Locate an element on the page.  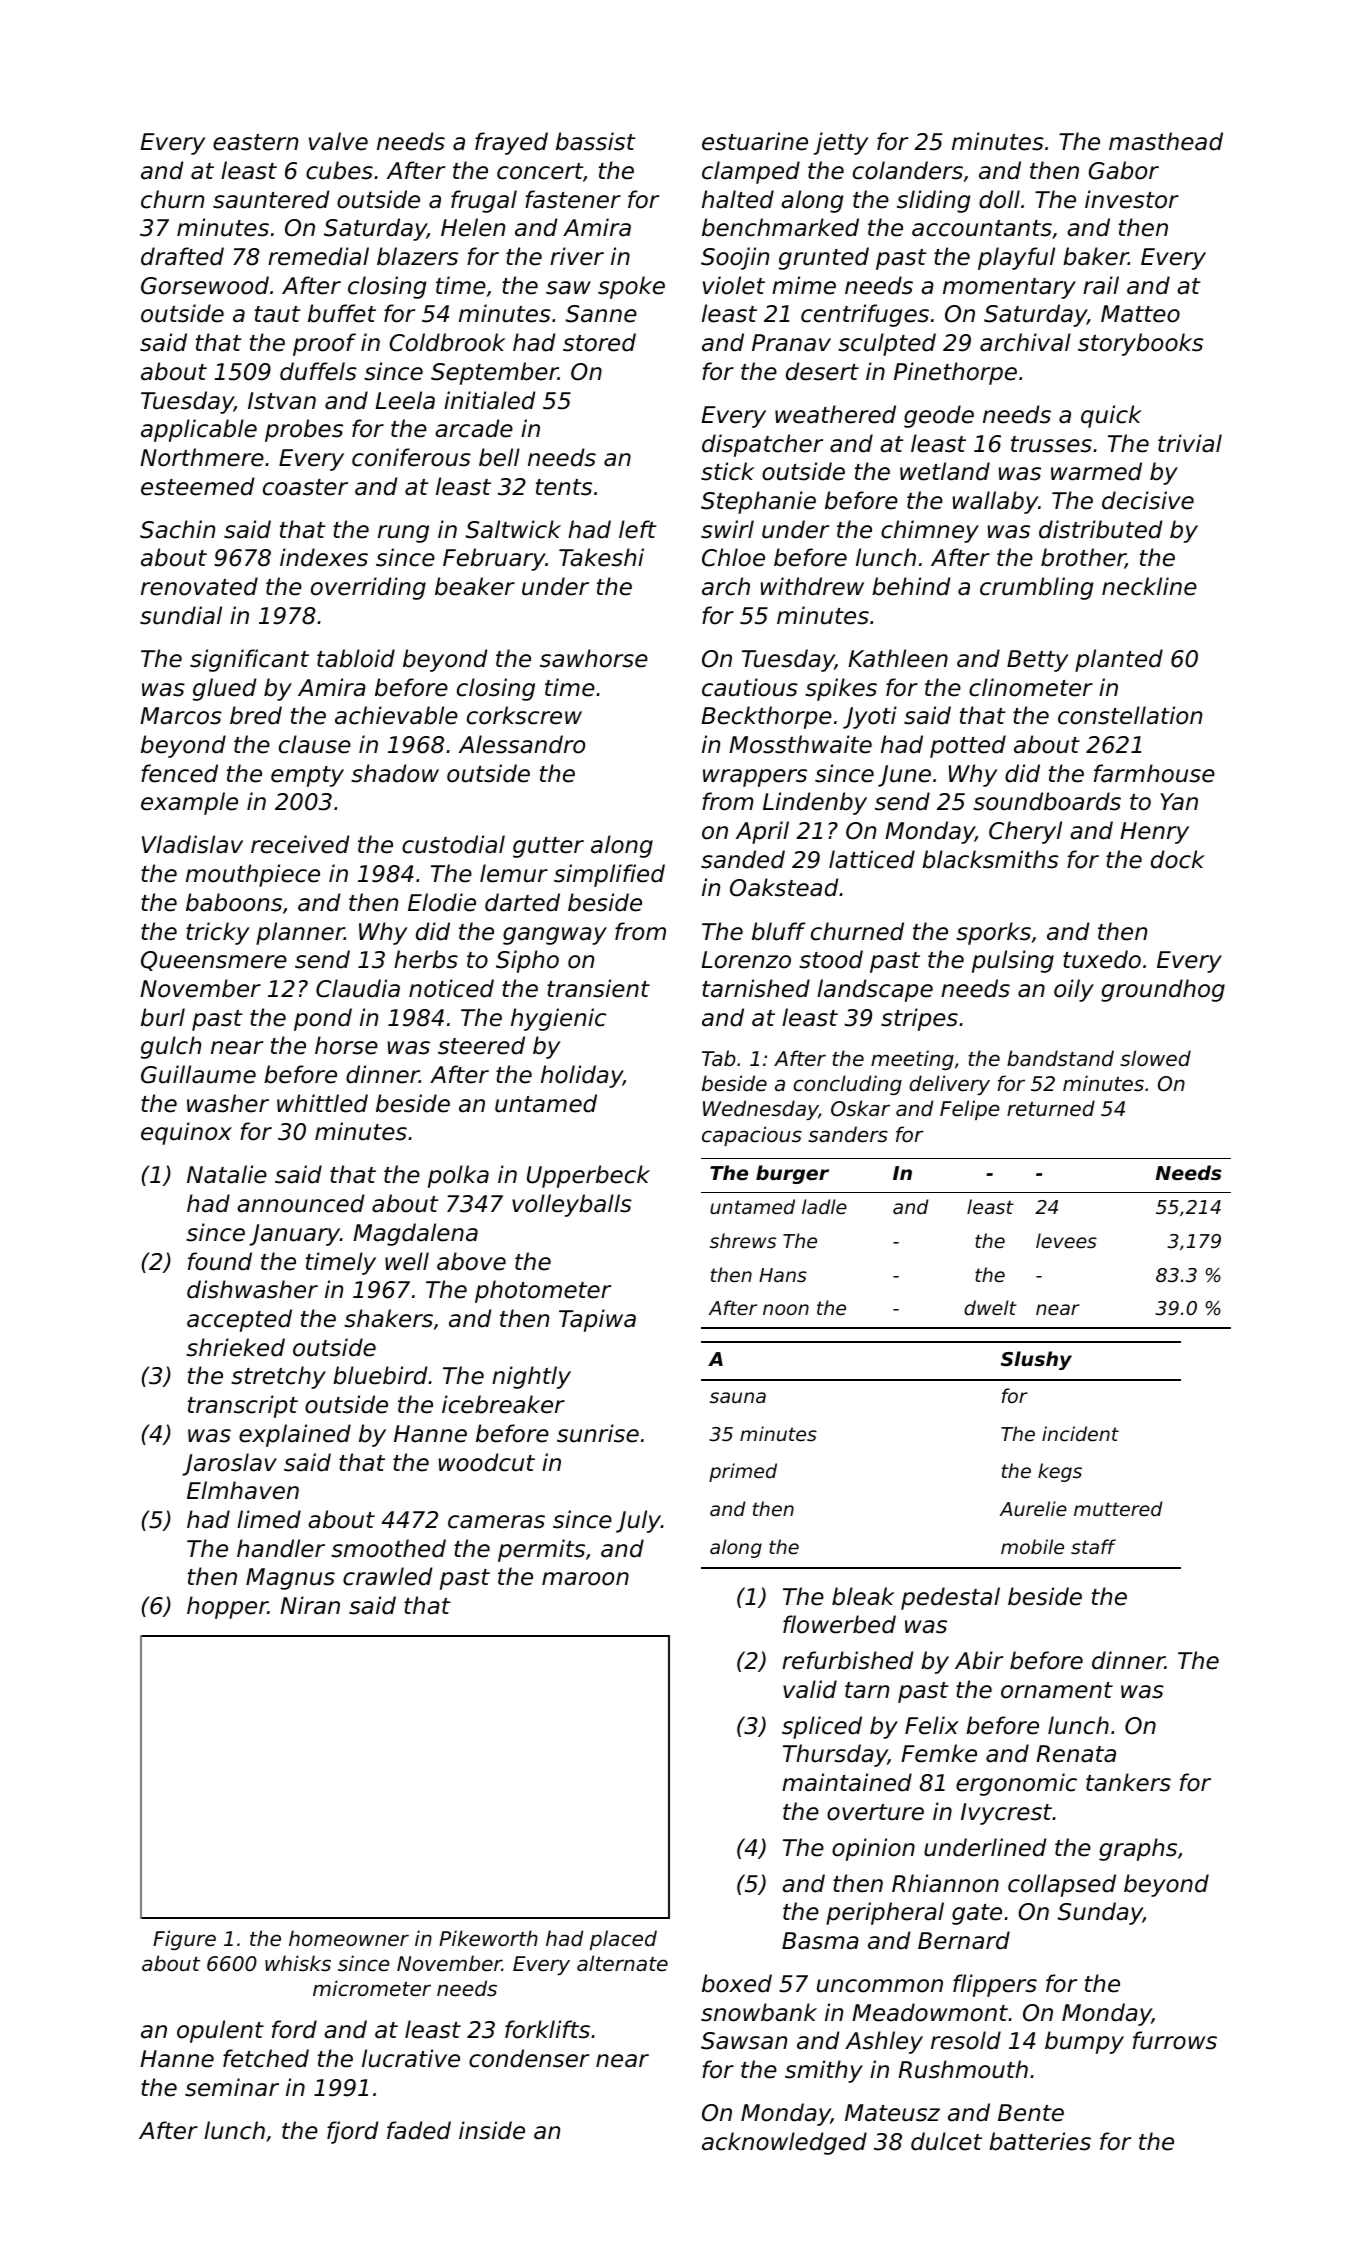
batteries is located at coordinates (1040, 2141).
